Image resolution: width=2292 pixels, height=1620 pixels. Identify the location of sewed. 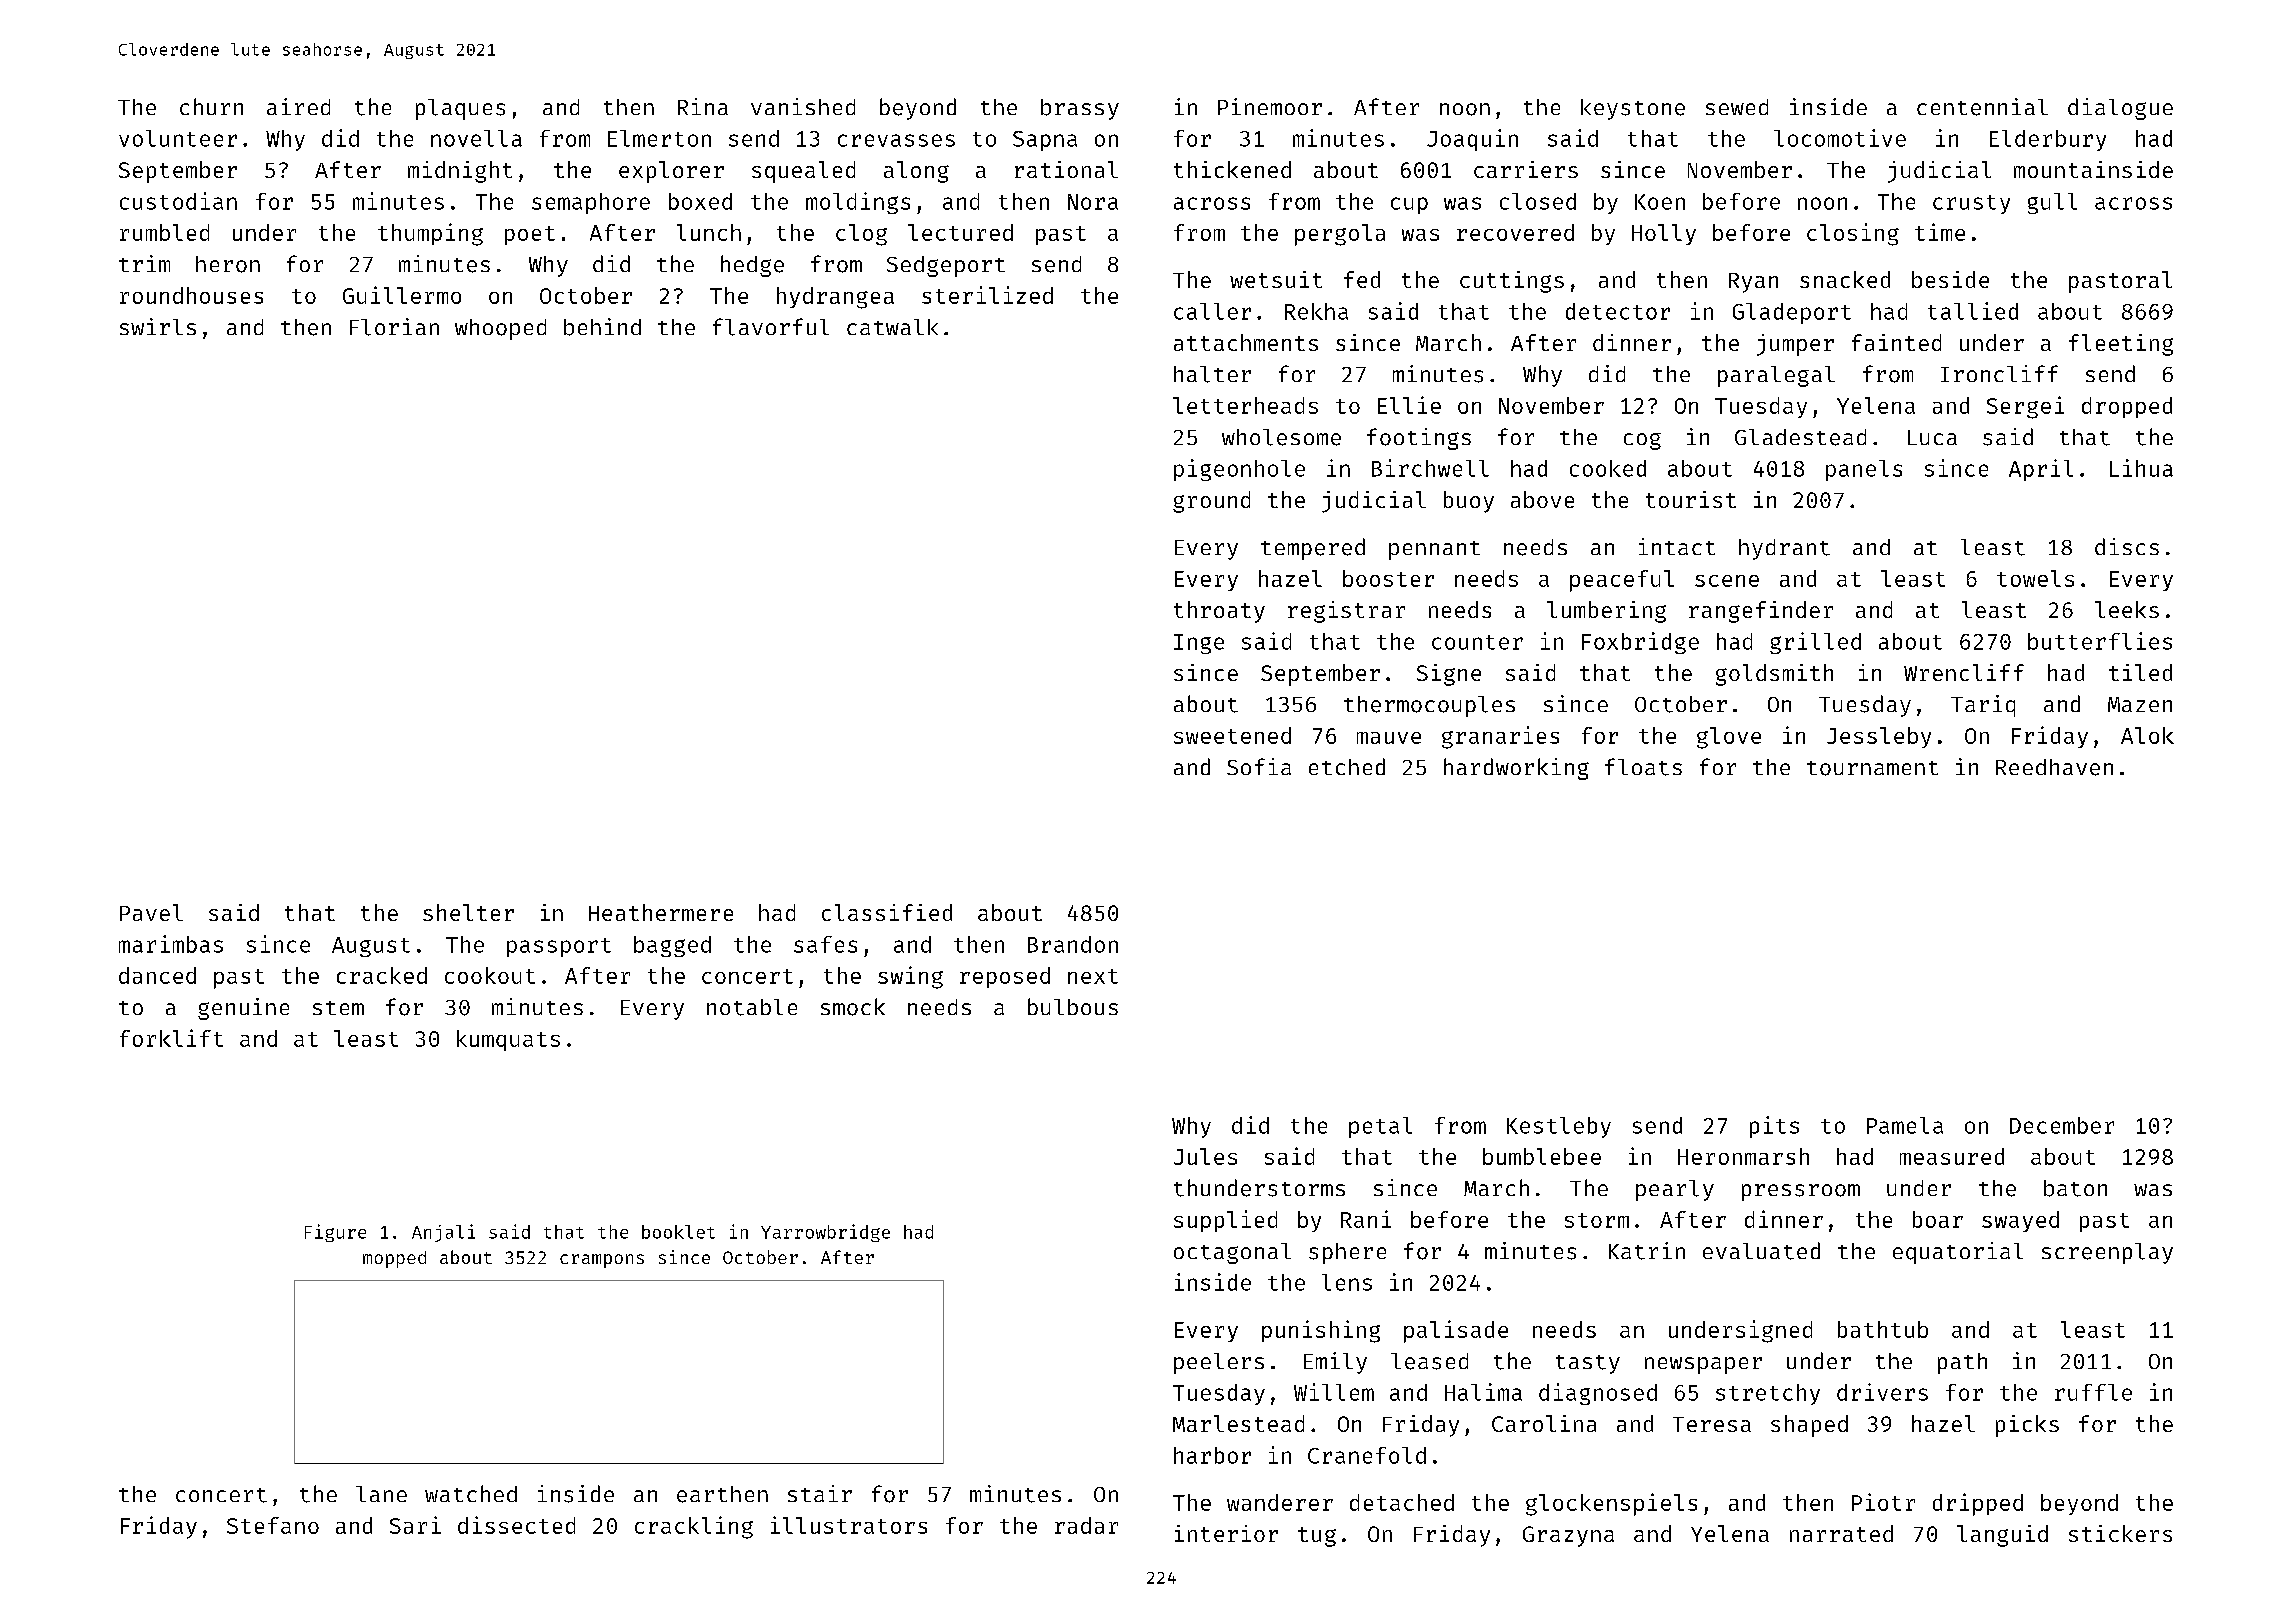
(1737, 107).
